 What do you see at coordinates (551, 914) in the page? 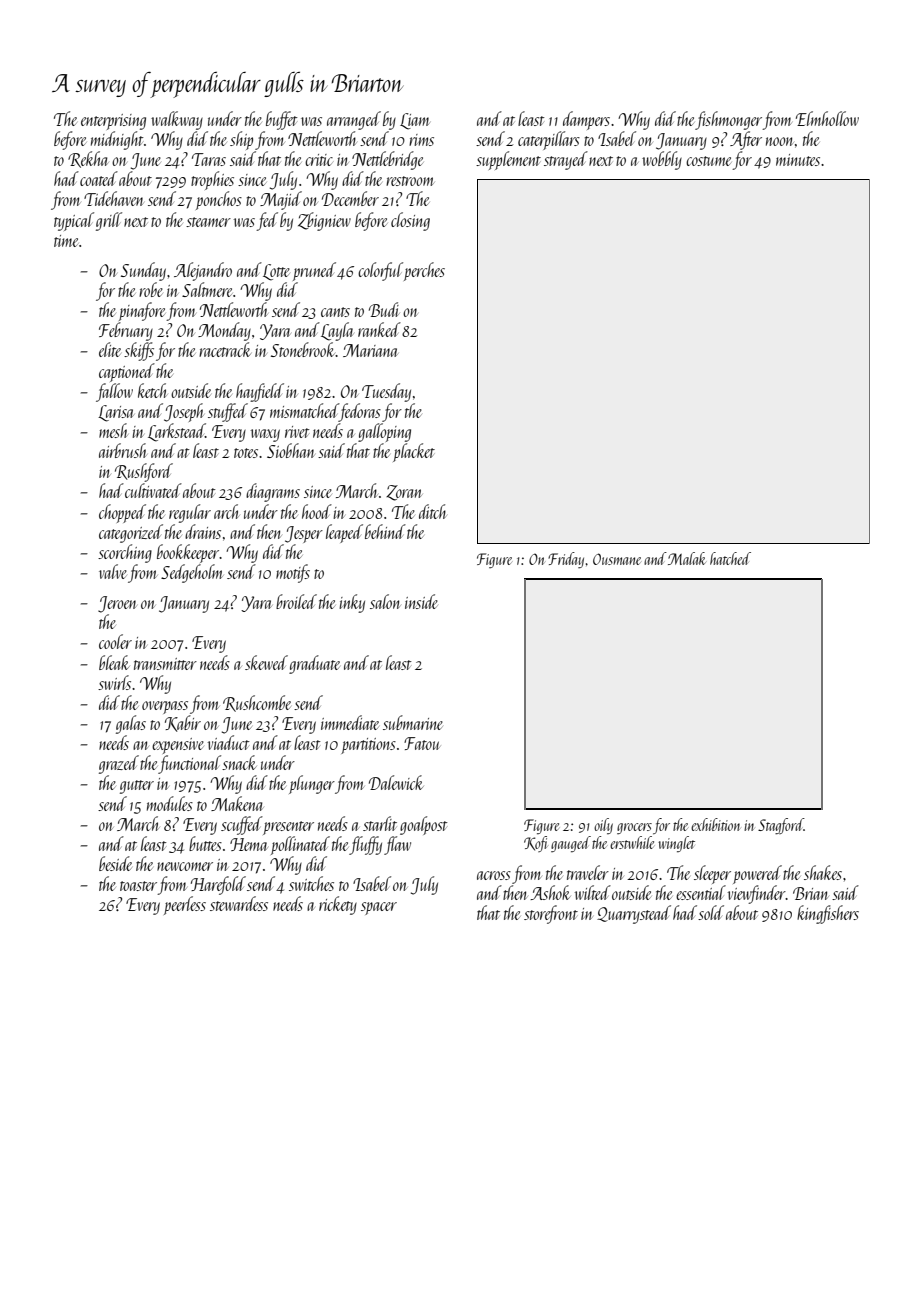
I see `storefront` at bounding box center [551, 914].
